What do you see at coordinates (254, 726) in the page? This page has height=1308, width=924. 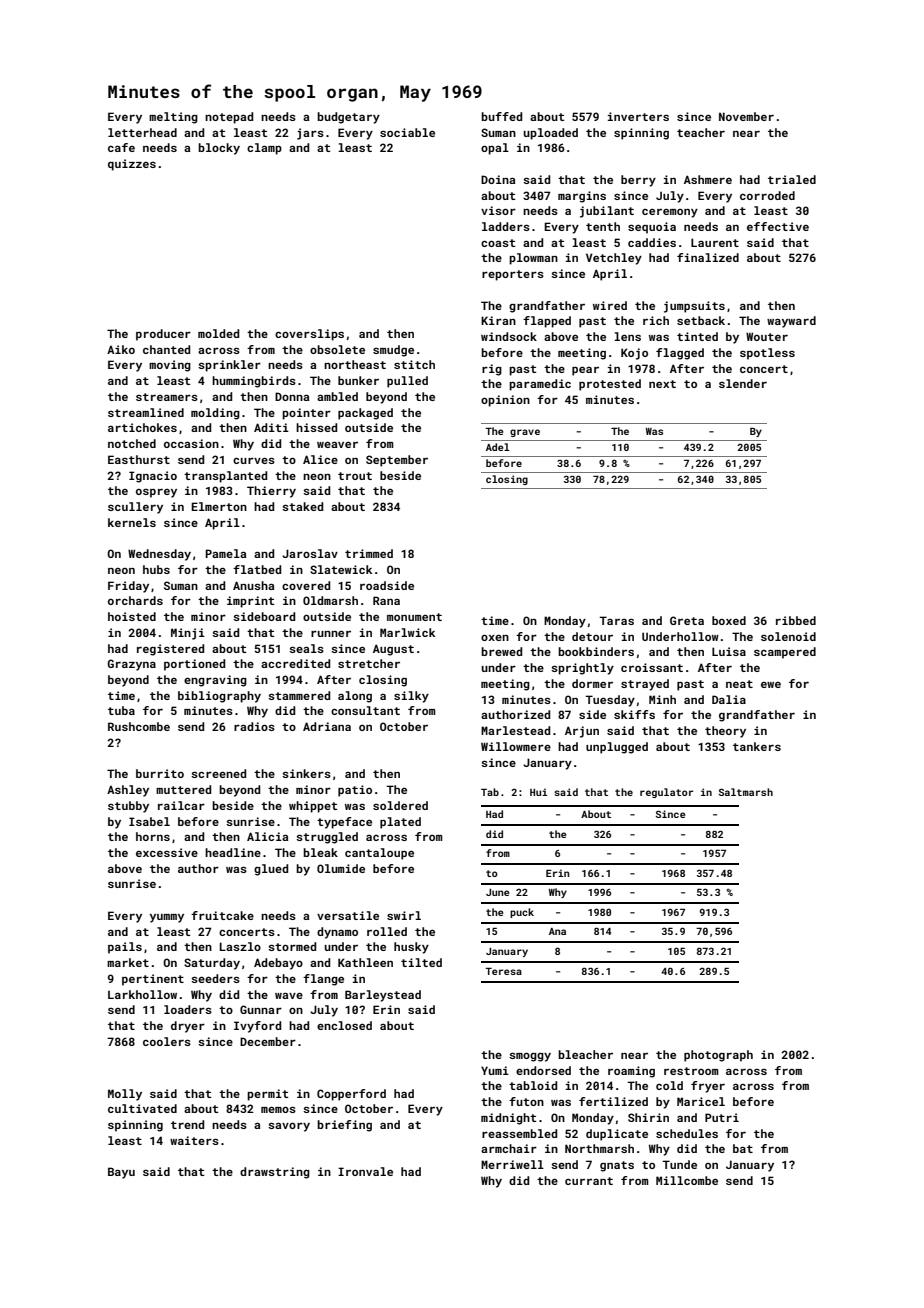 I see `radios` at bounding box center [254, 726].
